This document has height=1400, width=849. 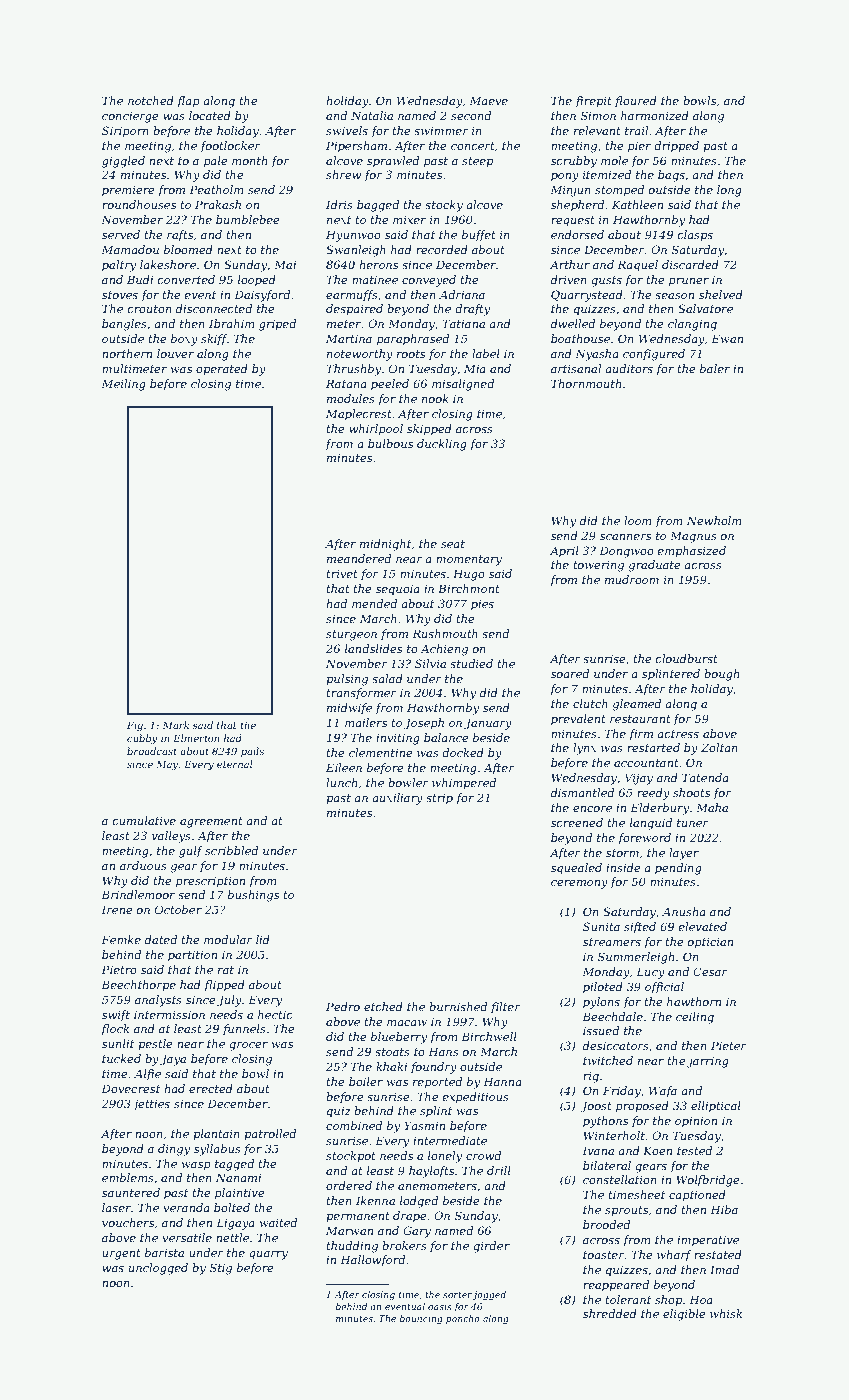 I want to click on mixer, so click(x=409, y=220).
